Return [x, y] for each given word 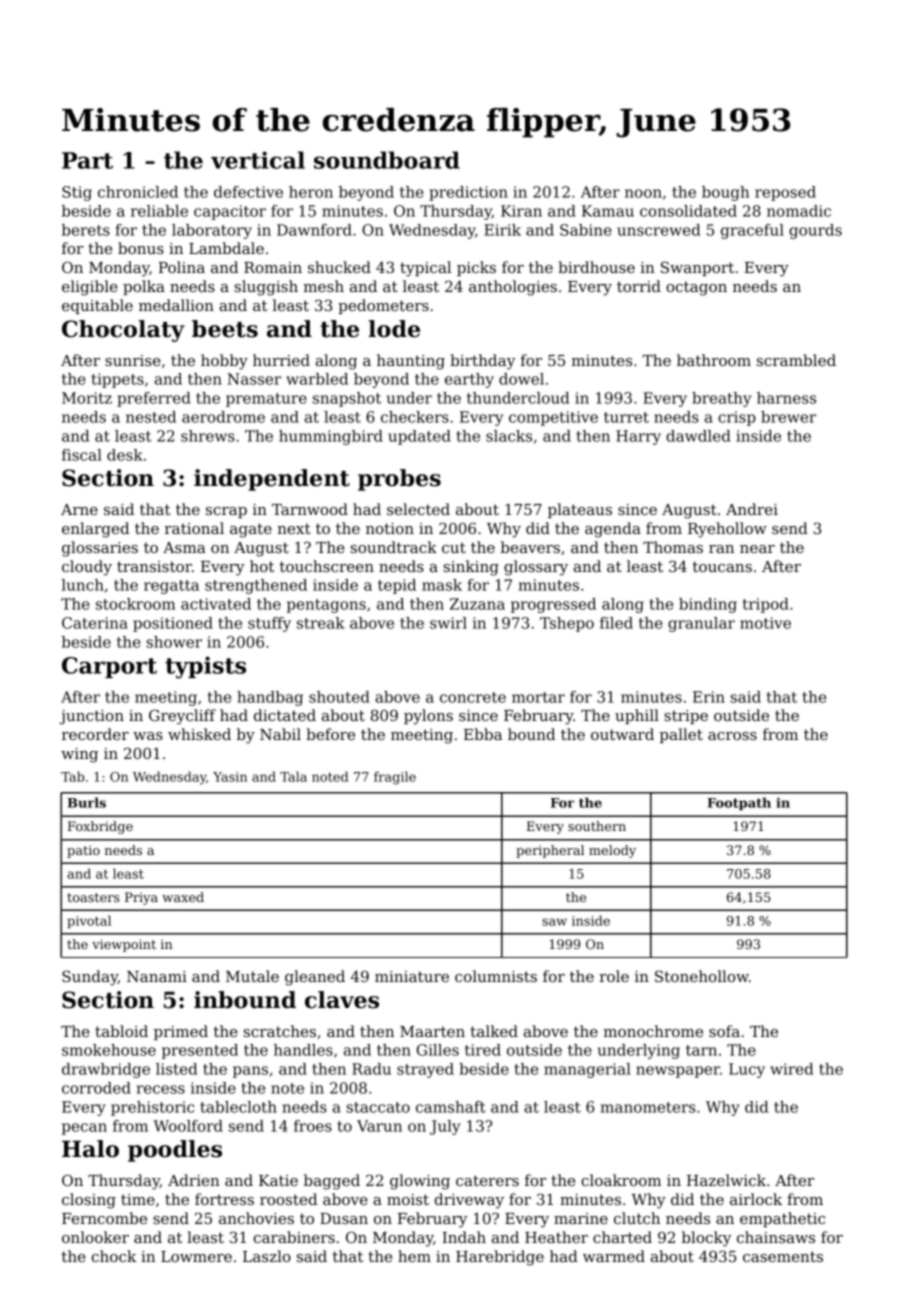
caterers [487, 1180]
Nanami [157, 976]
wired [791, 1069]
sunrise [133, 360]
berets [86, 230]
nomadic [799, 211]
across [732, 736]
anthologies [513, 288]
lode [394, 329]
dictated [285, 715]
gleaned [315, 978]
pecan [84, 1129]
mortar [538, 697]
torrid [639, 286]
